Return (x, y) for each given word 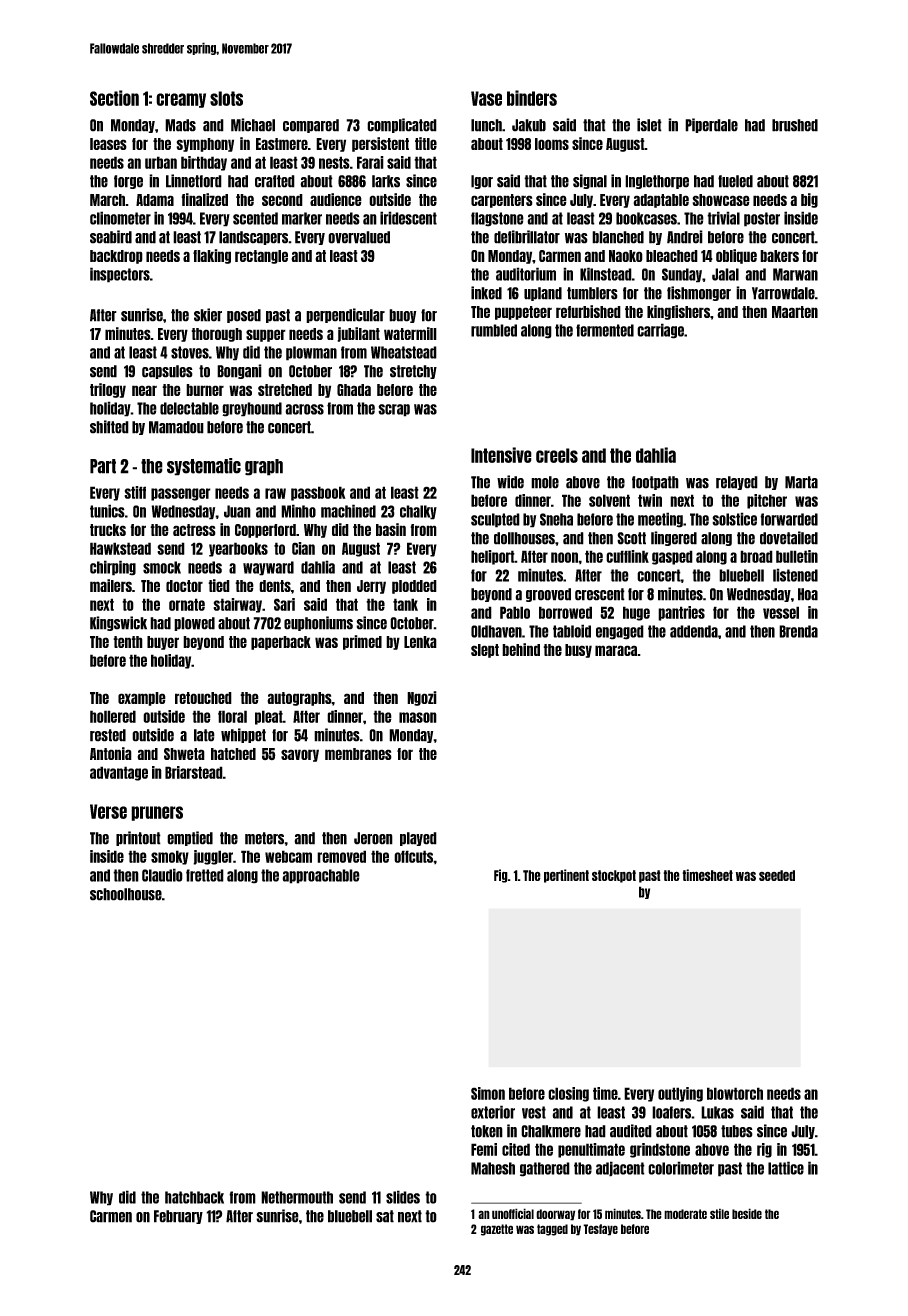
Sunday (682, 275)
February (178, 1217)
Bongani (239, 371)
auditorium (526, 274)
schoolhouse (126, 894)
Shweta (184, 754)
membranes (358, 754)
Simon (488, 1093)
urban (161, 162)
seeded (777, 875)
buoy (402, 316)
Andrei (685, 237)
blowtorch (735, 1093)
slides (403, 1197)
